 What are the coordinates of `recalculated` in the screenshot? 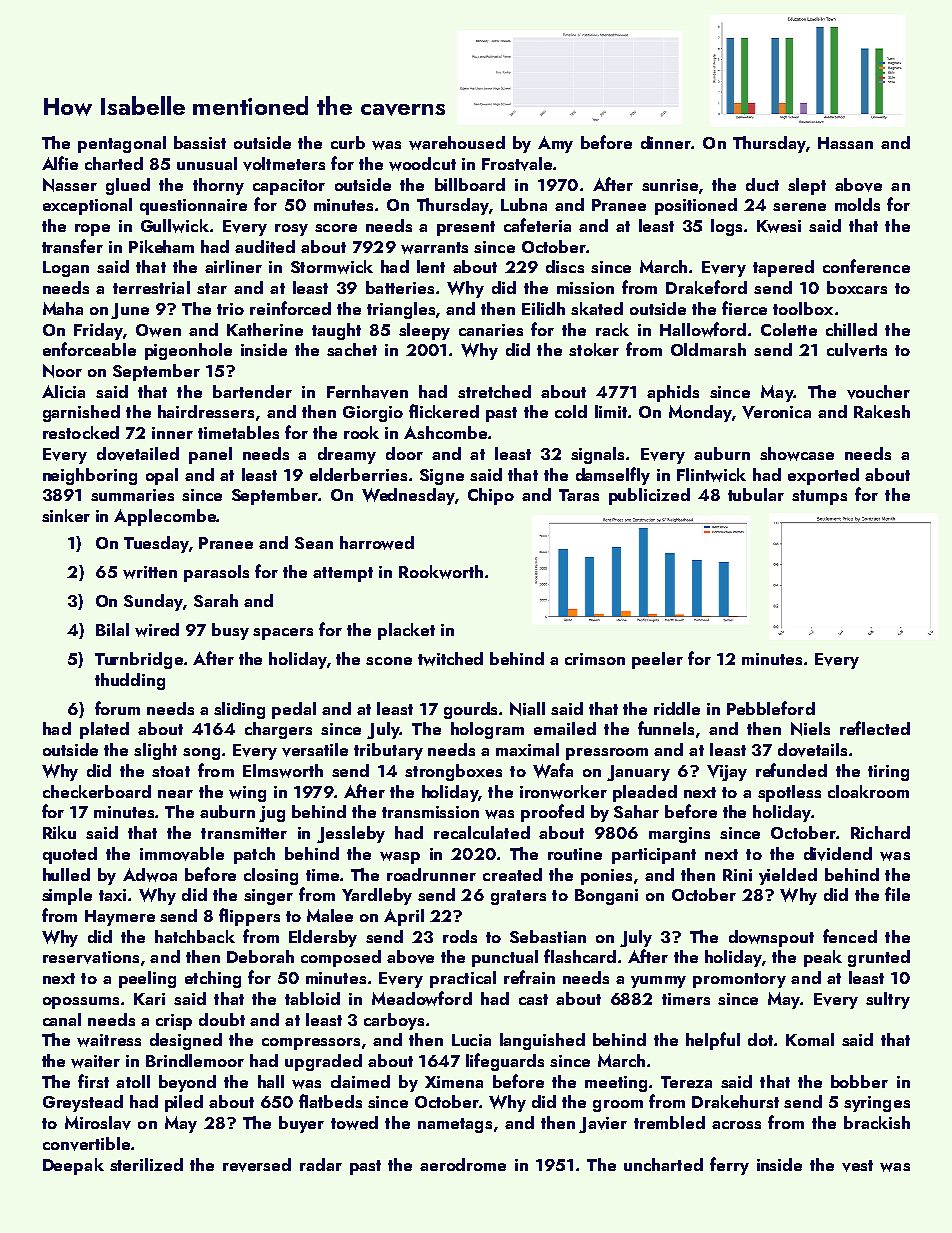 It's located at (482, 832).
